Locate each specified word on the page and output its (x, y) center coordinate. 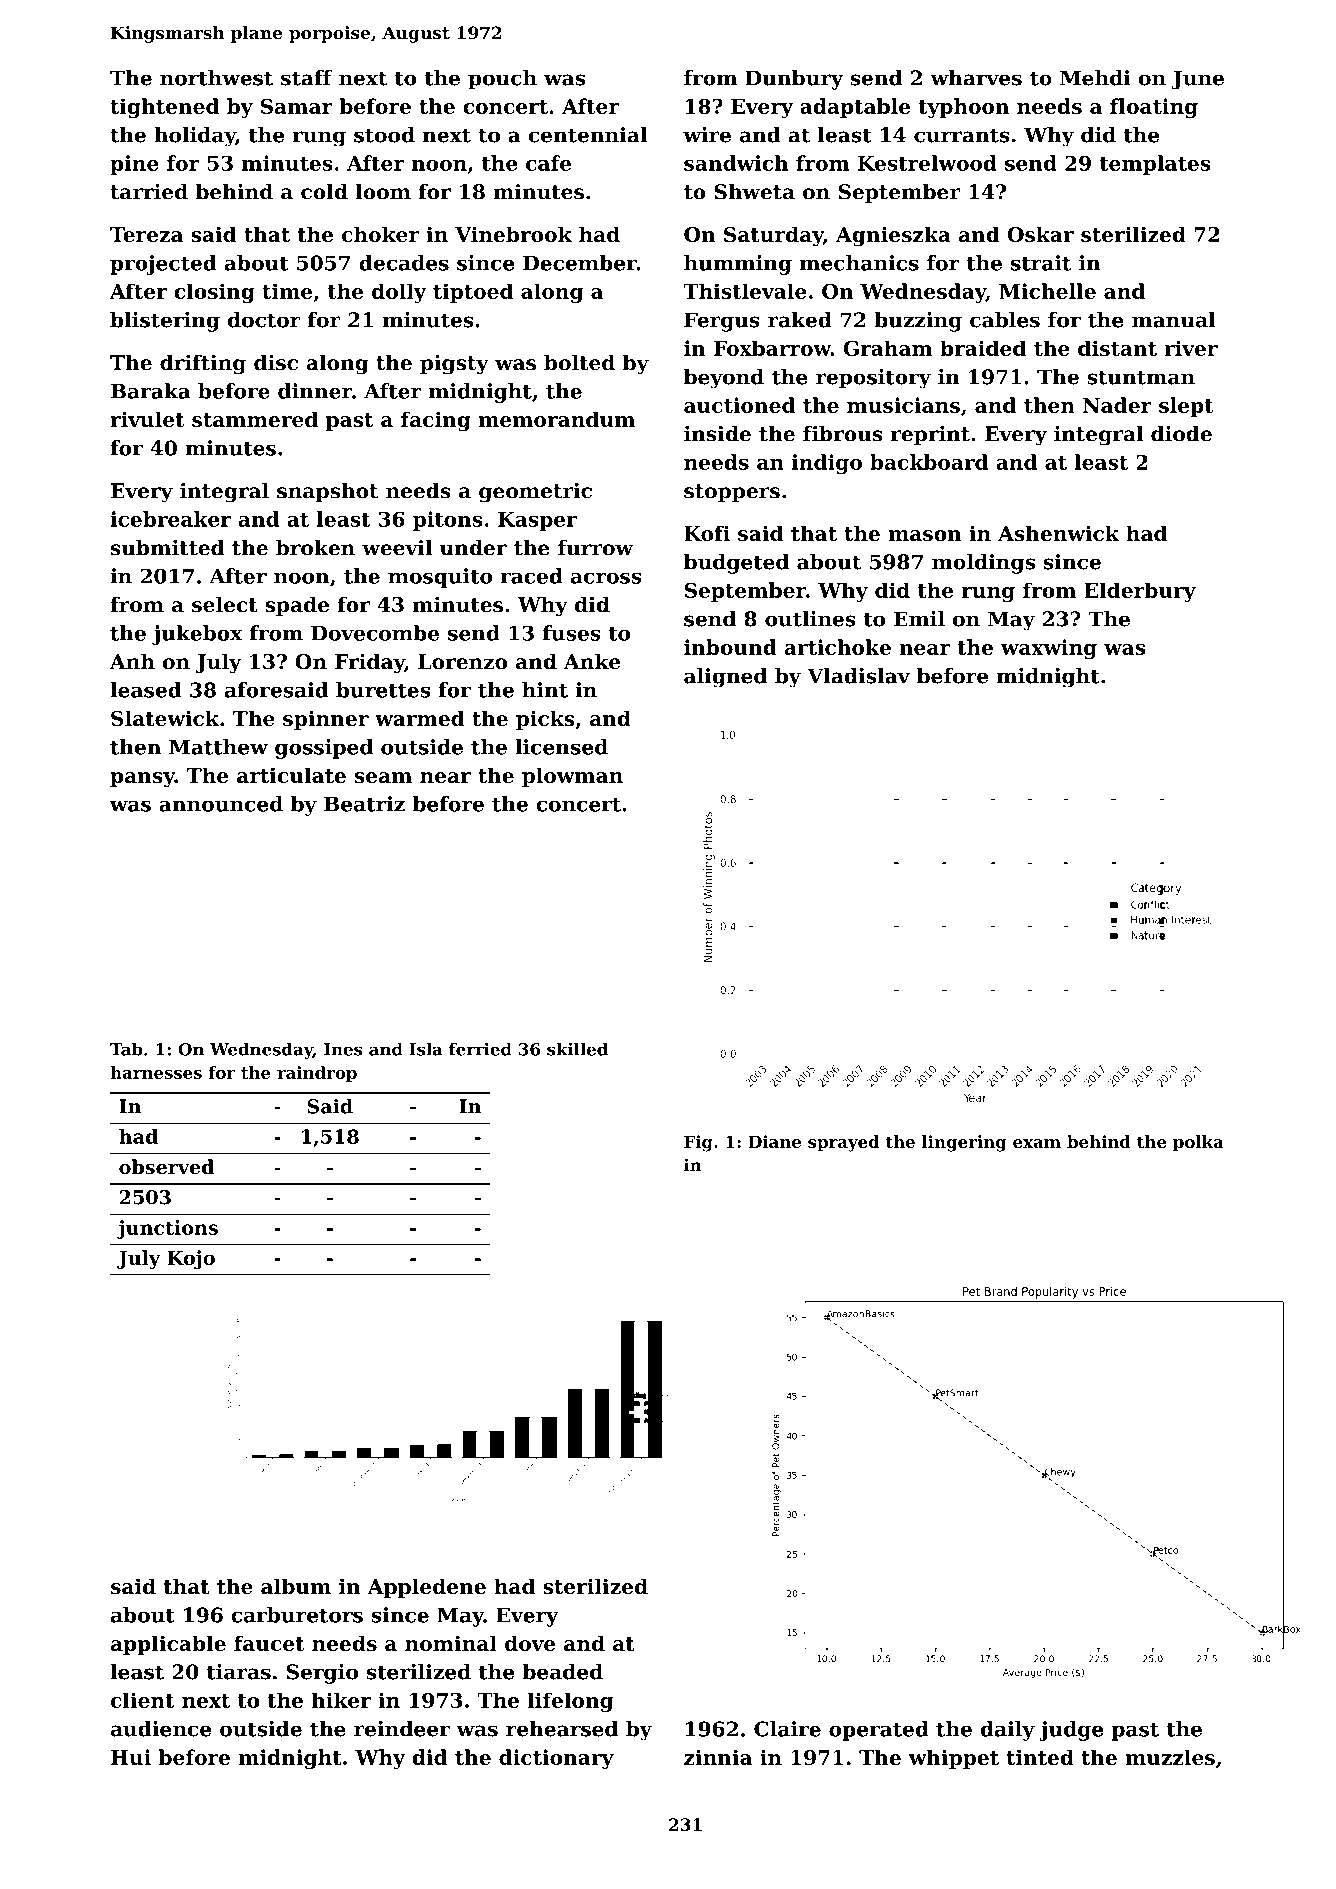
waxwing (1049, 649)
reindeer (402, 1729)
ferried (480, 1049)
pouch (502, 80)
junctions (167, 1229)
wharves (976, 78)
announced (221, 804)
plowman (572, 777)
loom (383, 192)
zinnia (718, 1757)
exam (1037, 1143)
